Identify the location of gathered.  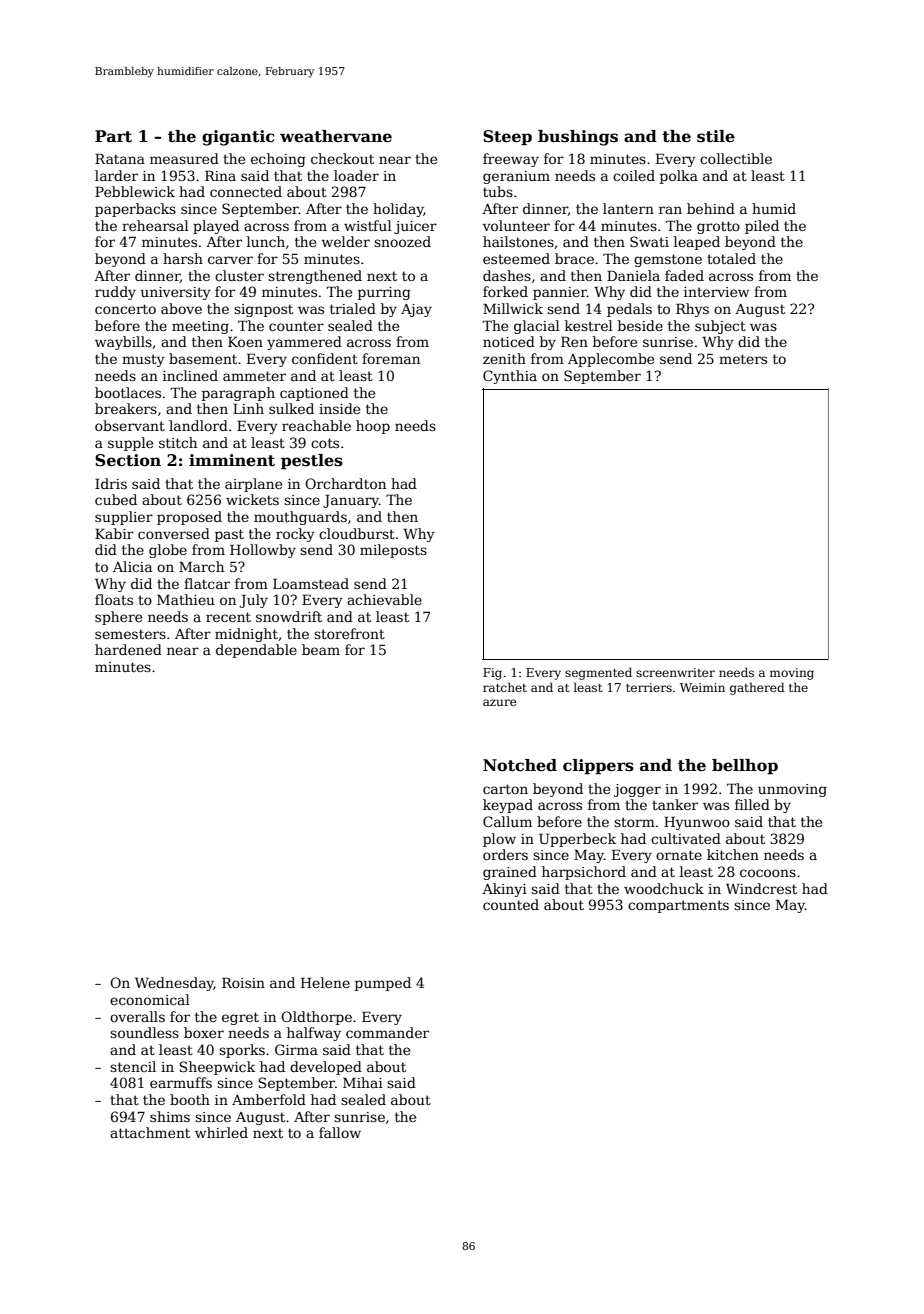
(757, 688).
